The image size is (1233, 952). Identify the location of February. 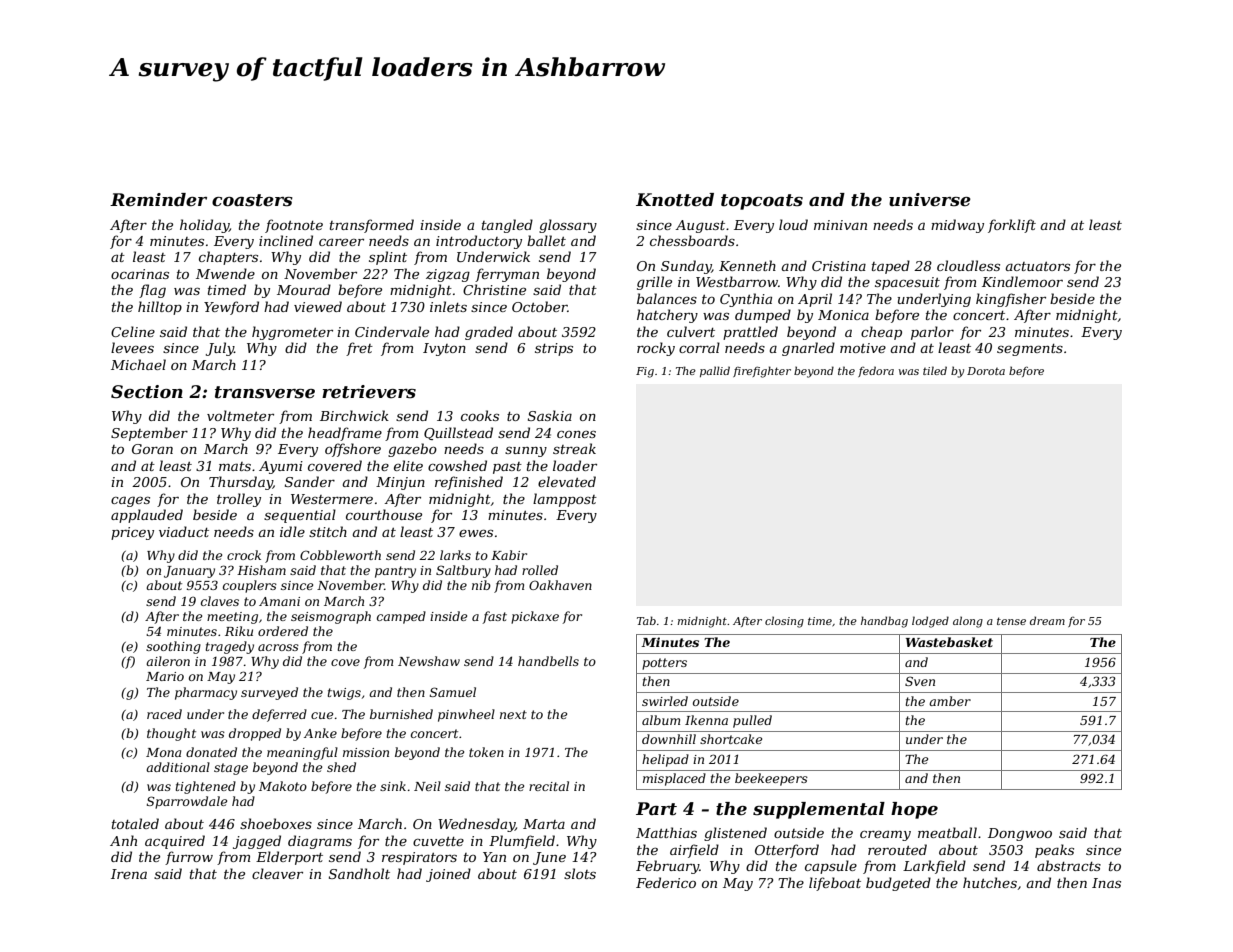
(667, 867).
